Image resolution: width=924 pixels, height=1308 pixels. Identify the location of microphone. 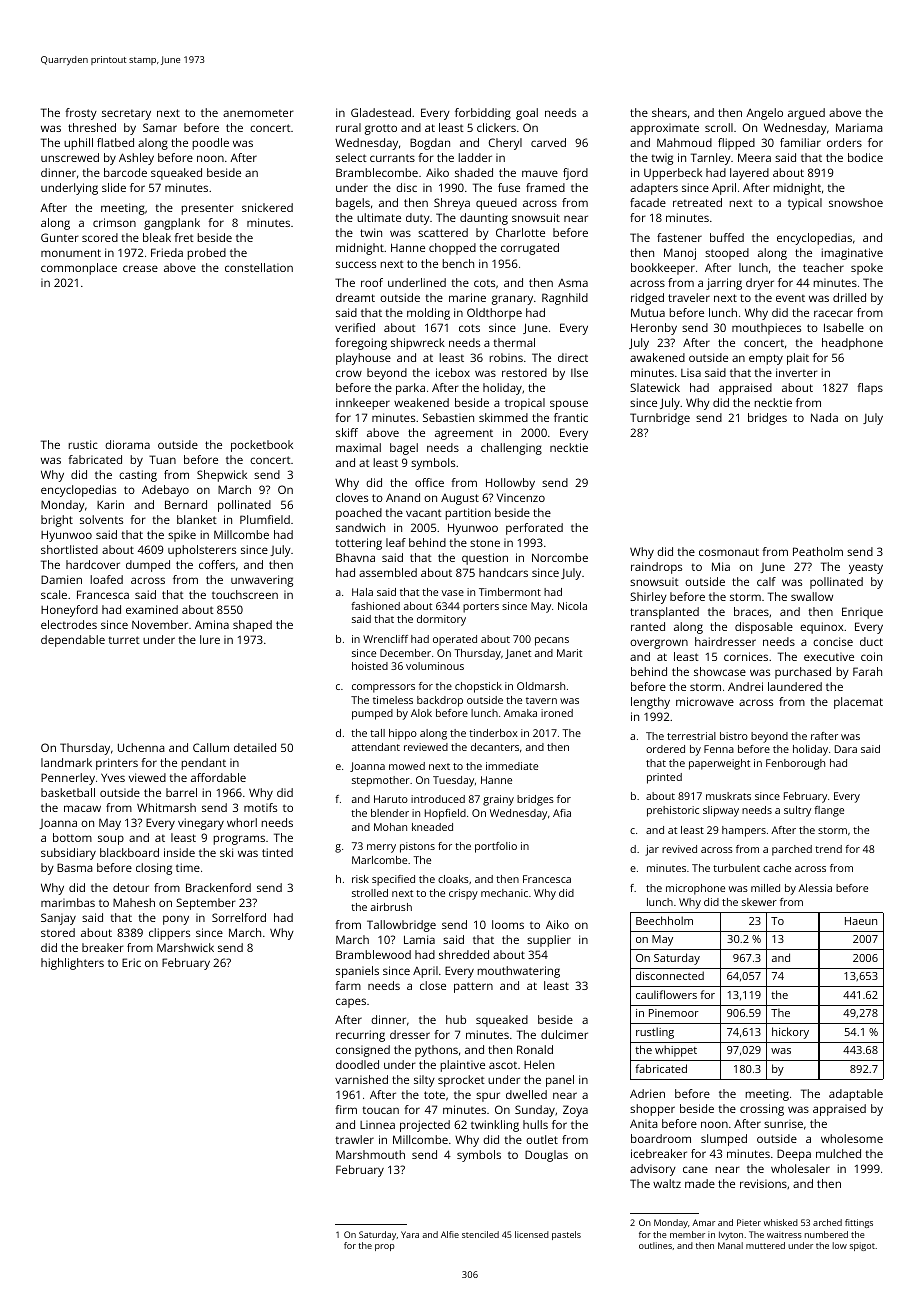
(695, 889).
